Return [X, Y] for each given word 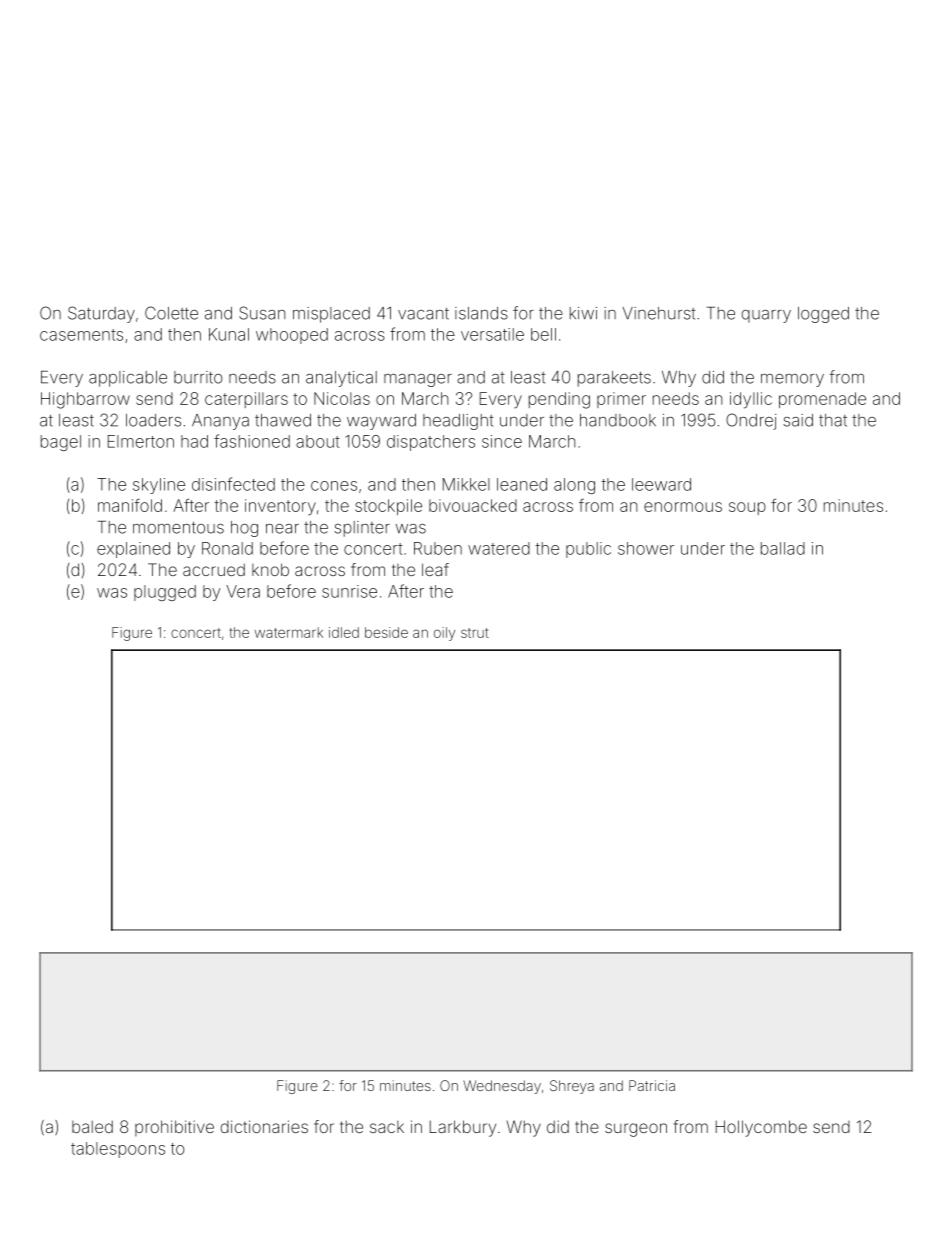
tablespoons [118, 1150]
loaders [153, 420]
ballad [783, 548]
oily [444, 634]
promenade [822, 400]
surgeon [636, 1130]
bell [543, 334]
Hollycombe [761, 1128]
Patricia [652, 1085]
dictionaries [264, 1126]
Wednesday [502, 1087]
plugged [165, 593]
